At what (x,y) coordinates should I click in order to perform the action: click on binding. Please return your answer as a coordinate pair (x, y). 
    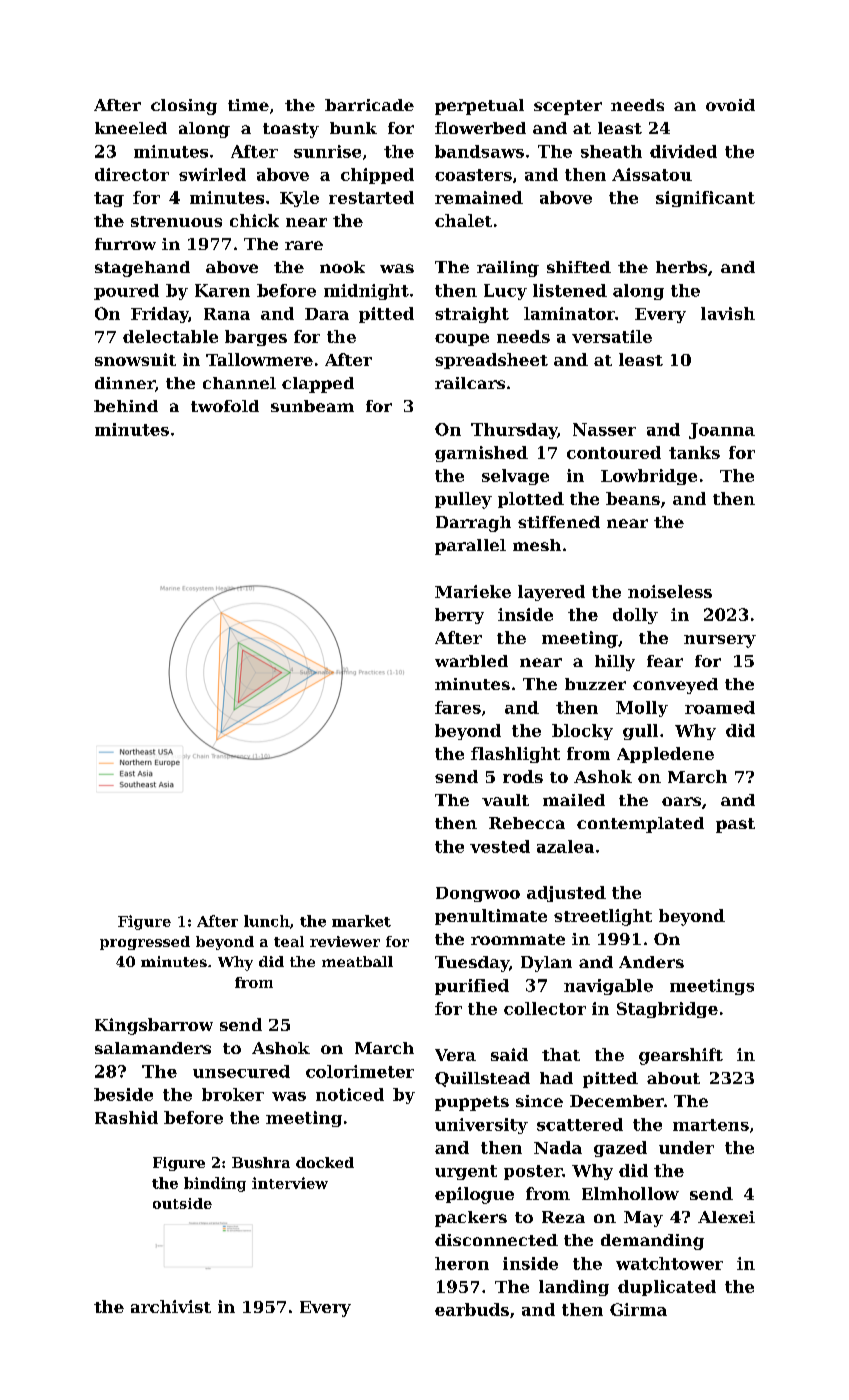
    Looking at the image, I should click on (215, 1184).
